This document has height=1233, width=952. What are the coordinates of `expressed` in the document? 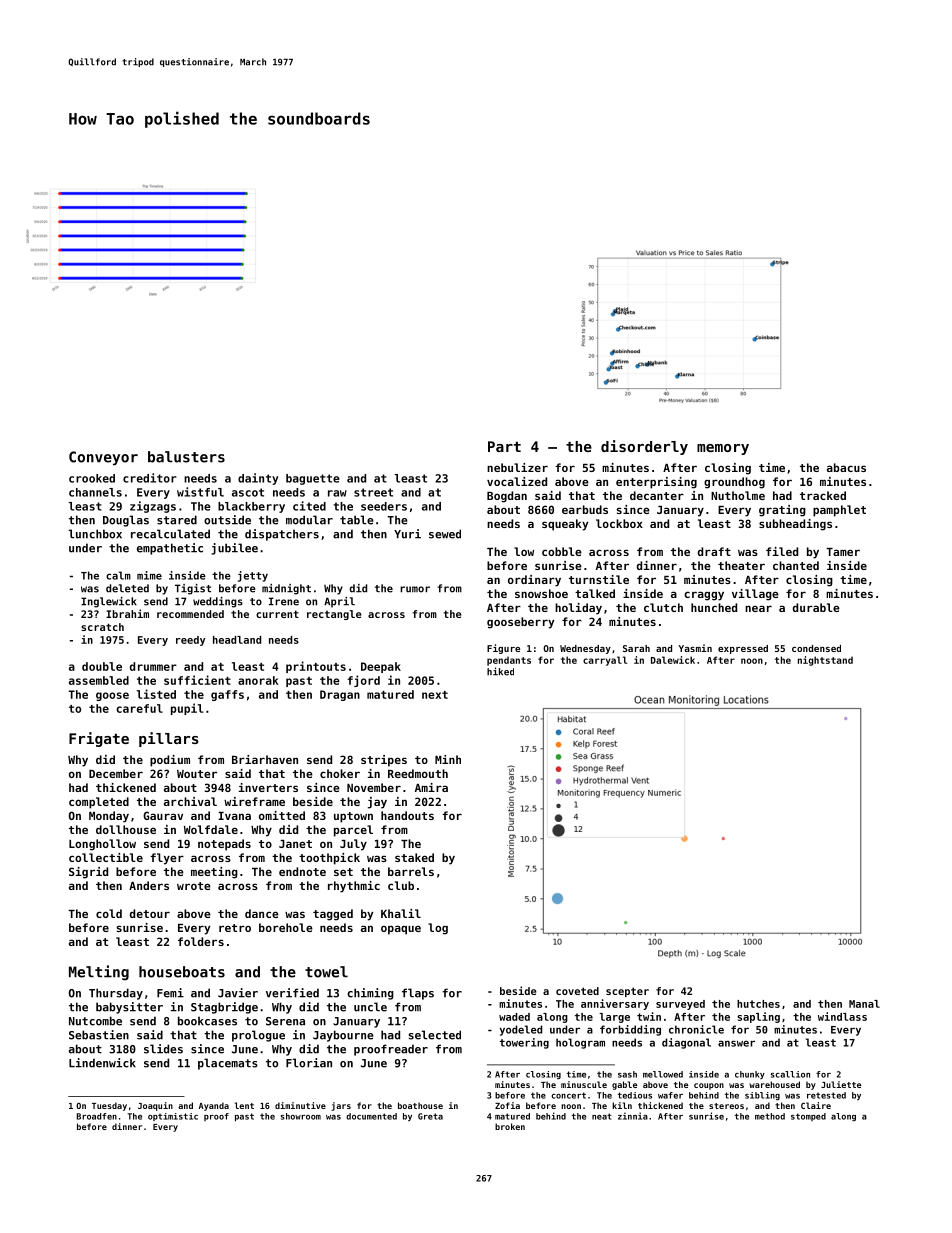 It's located at (743, 649).
